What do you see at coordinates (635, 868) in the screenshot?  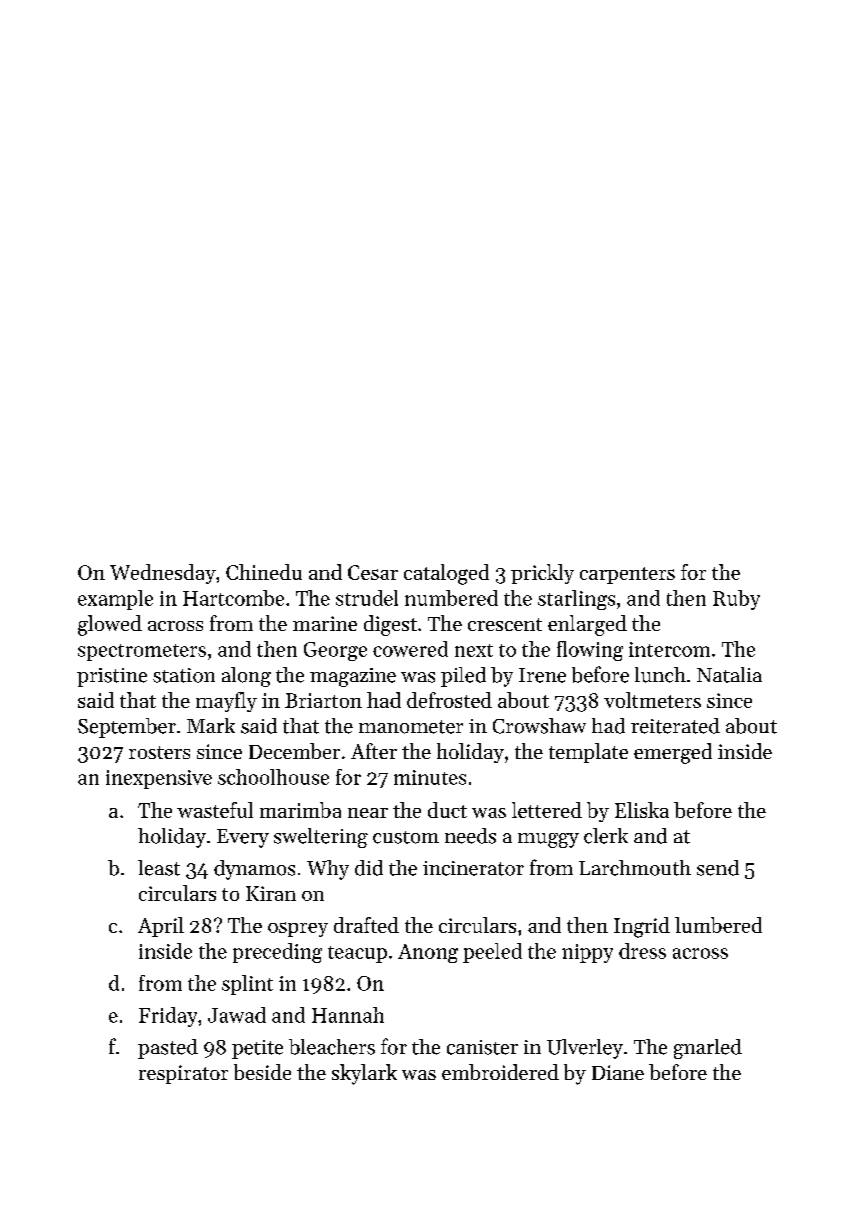 I see `Larchmouth` at bounding box center [635, 868].
